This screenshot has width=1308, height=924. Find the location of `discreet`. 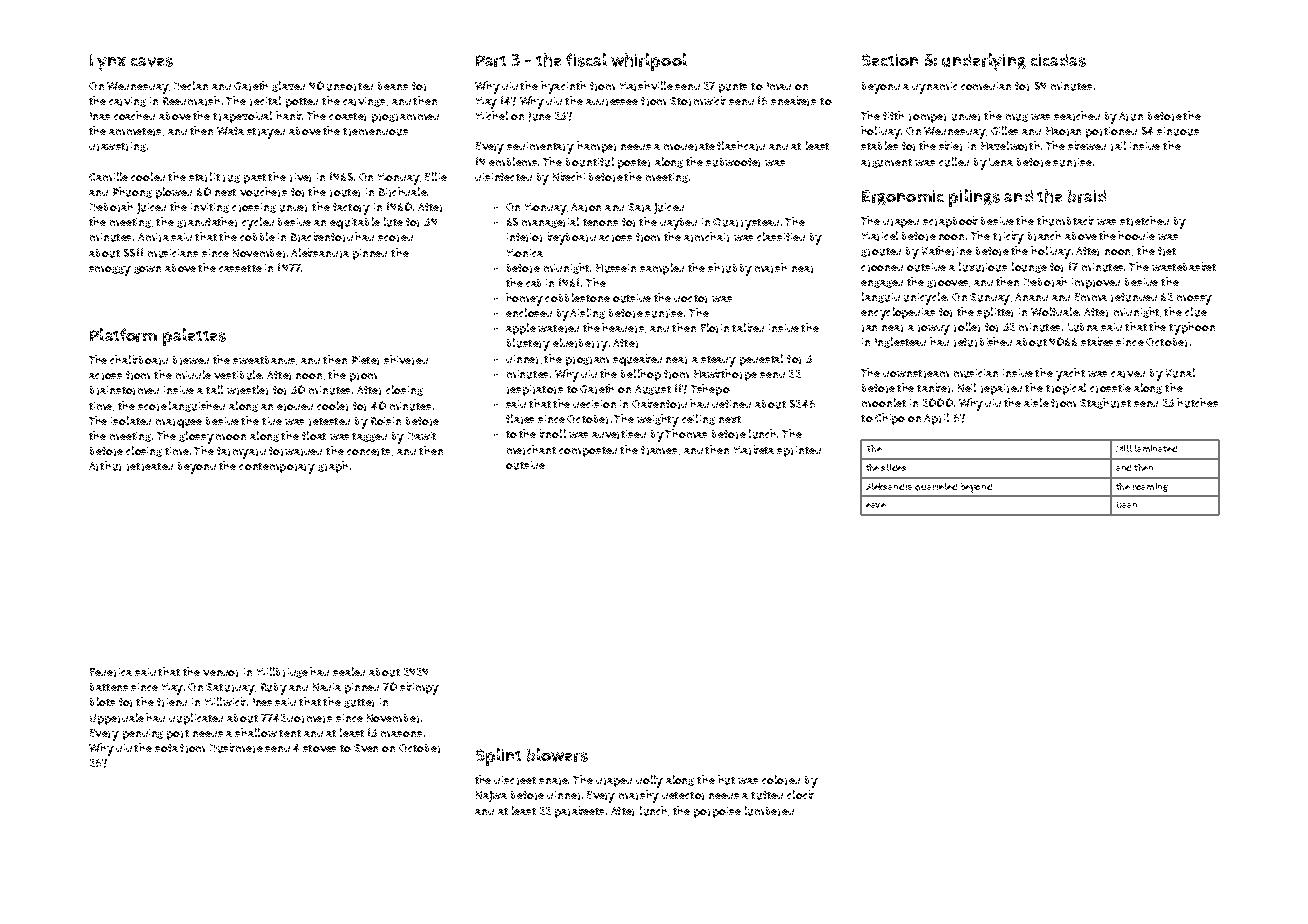

discreet is located at coordinates (515, 780).
